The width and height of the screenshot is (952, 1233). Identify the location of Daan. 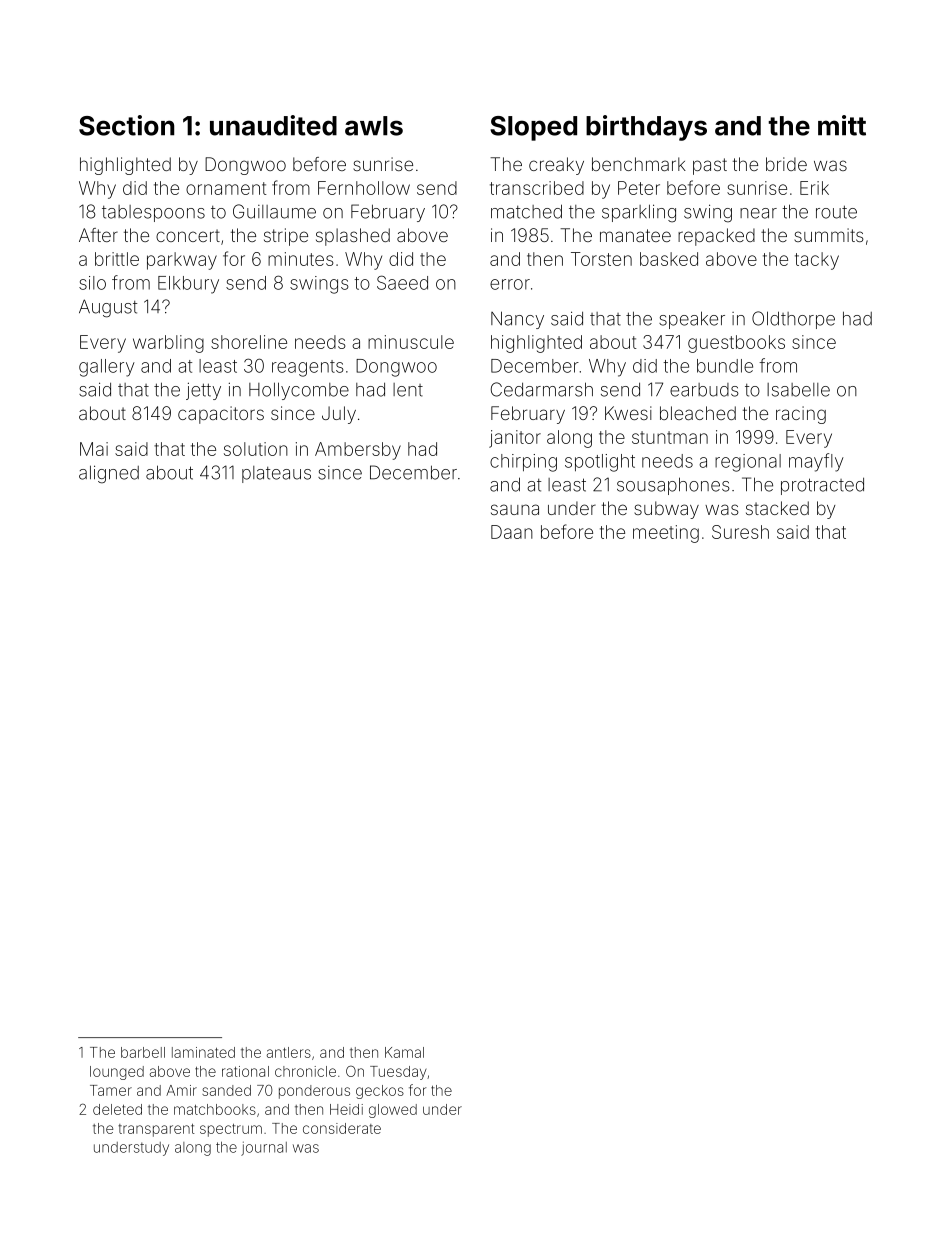
(512, 532).
